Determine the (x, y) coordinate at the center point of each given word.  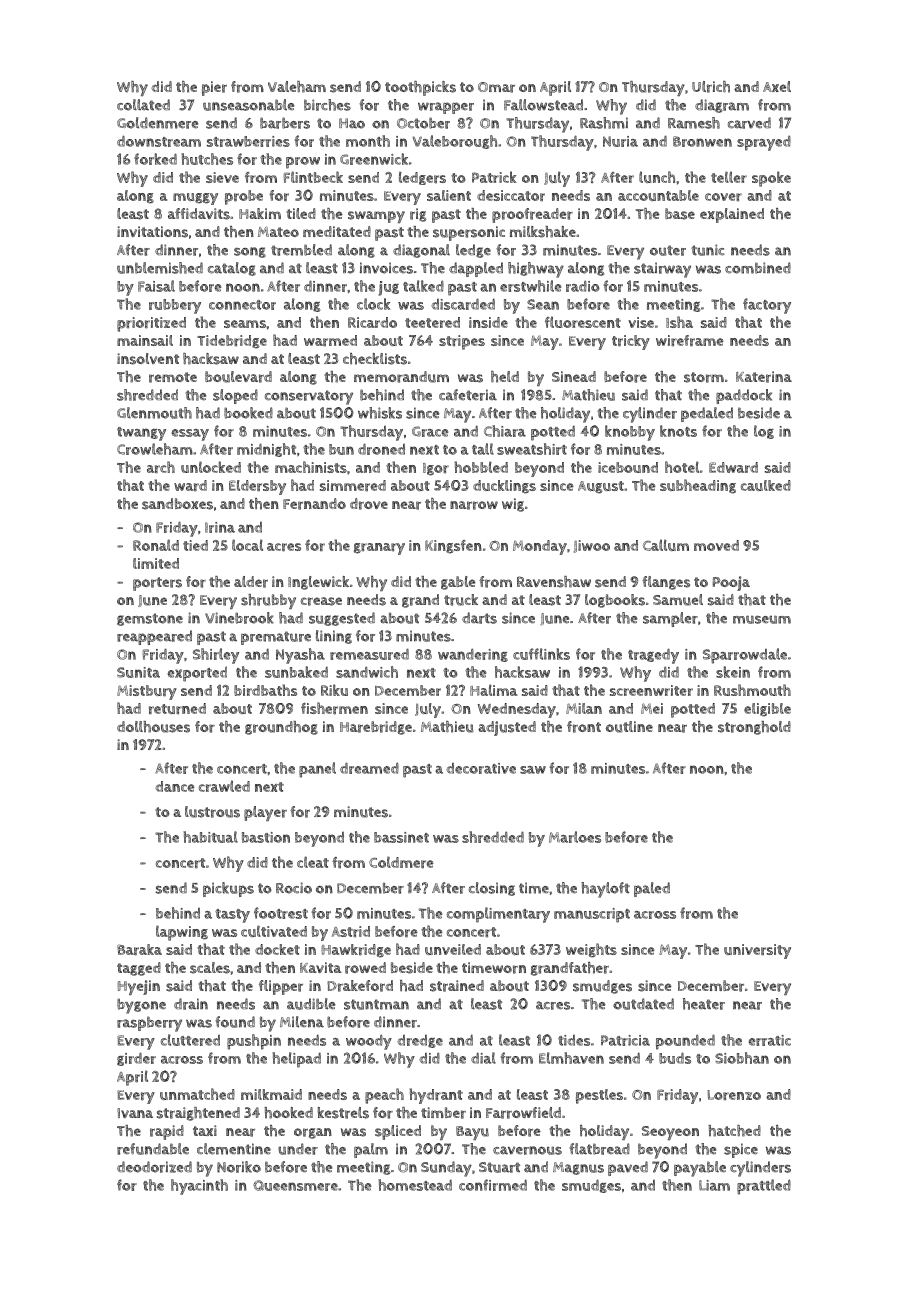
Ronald (156, 545)
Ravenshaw (554, 582)
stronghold (754, 728)
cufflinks (541, 654)
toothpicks (420, 88)
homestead (415, 1185)
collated (143, 105)
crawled (224, 786)
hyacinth (199, 1187)
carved (749, 123)
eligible (767, 710)
